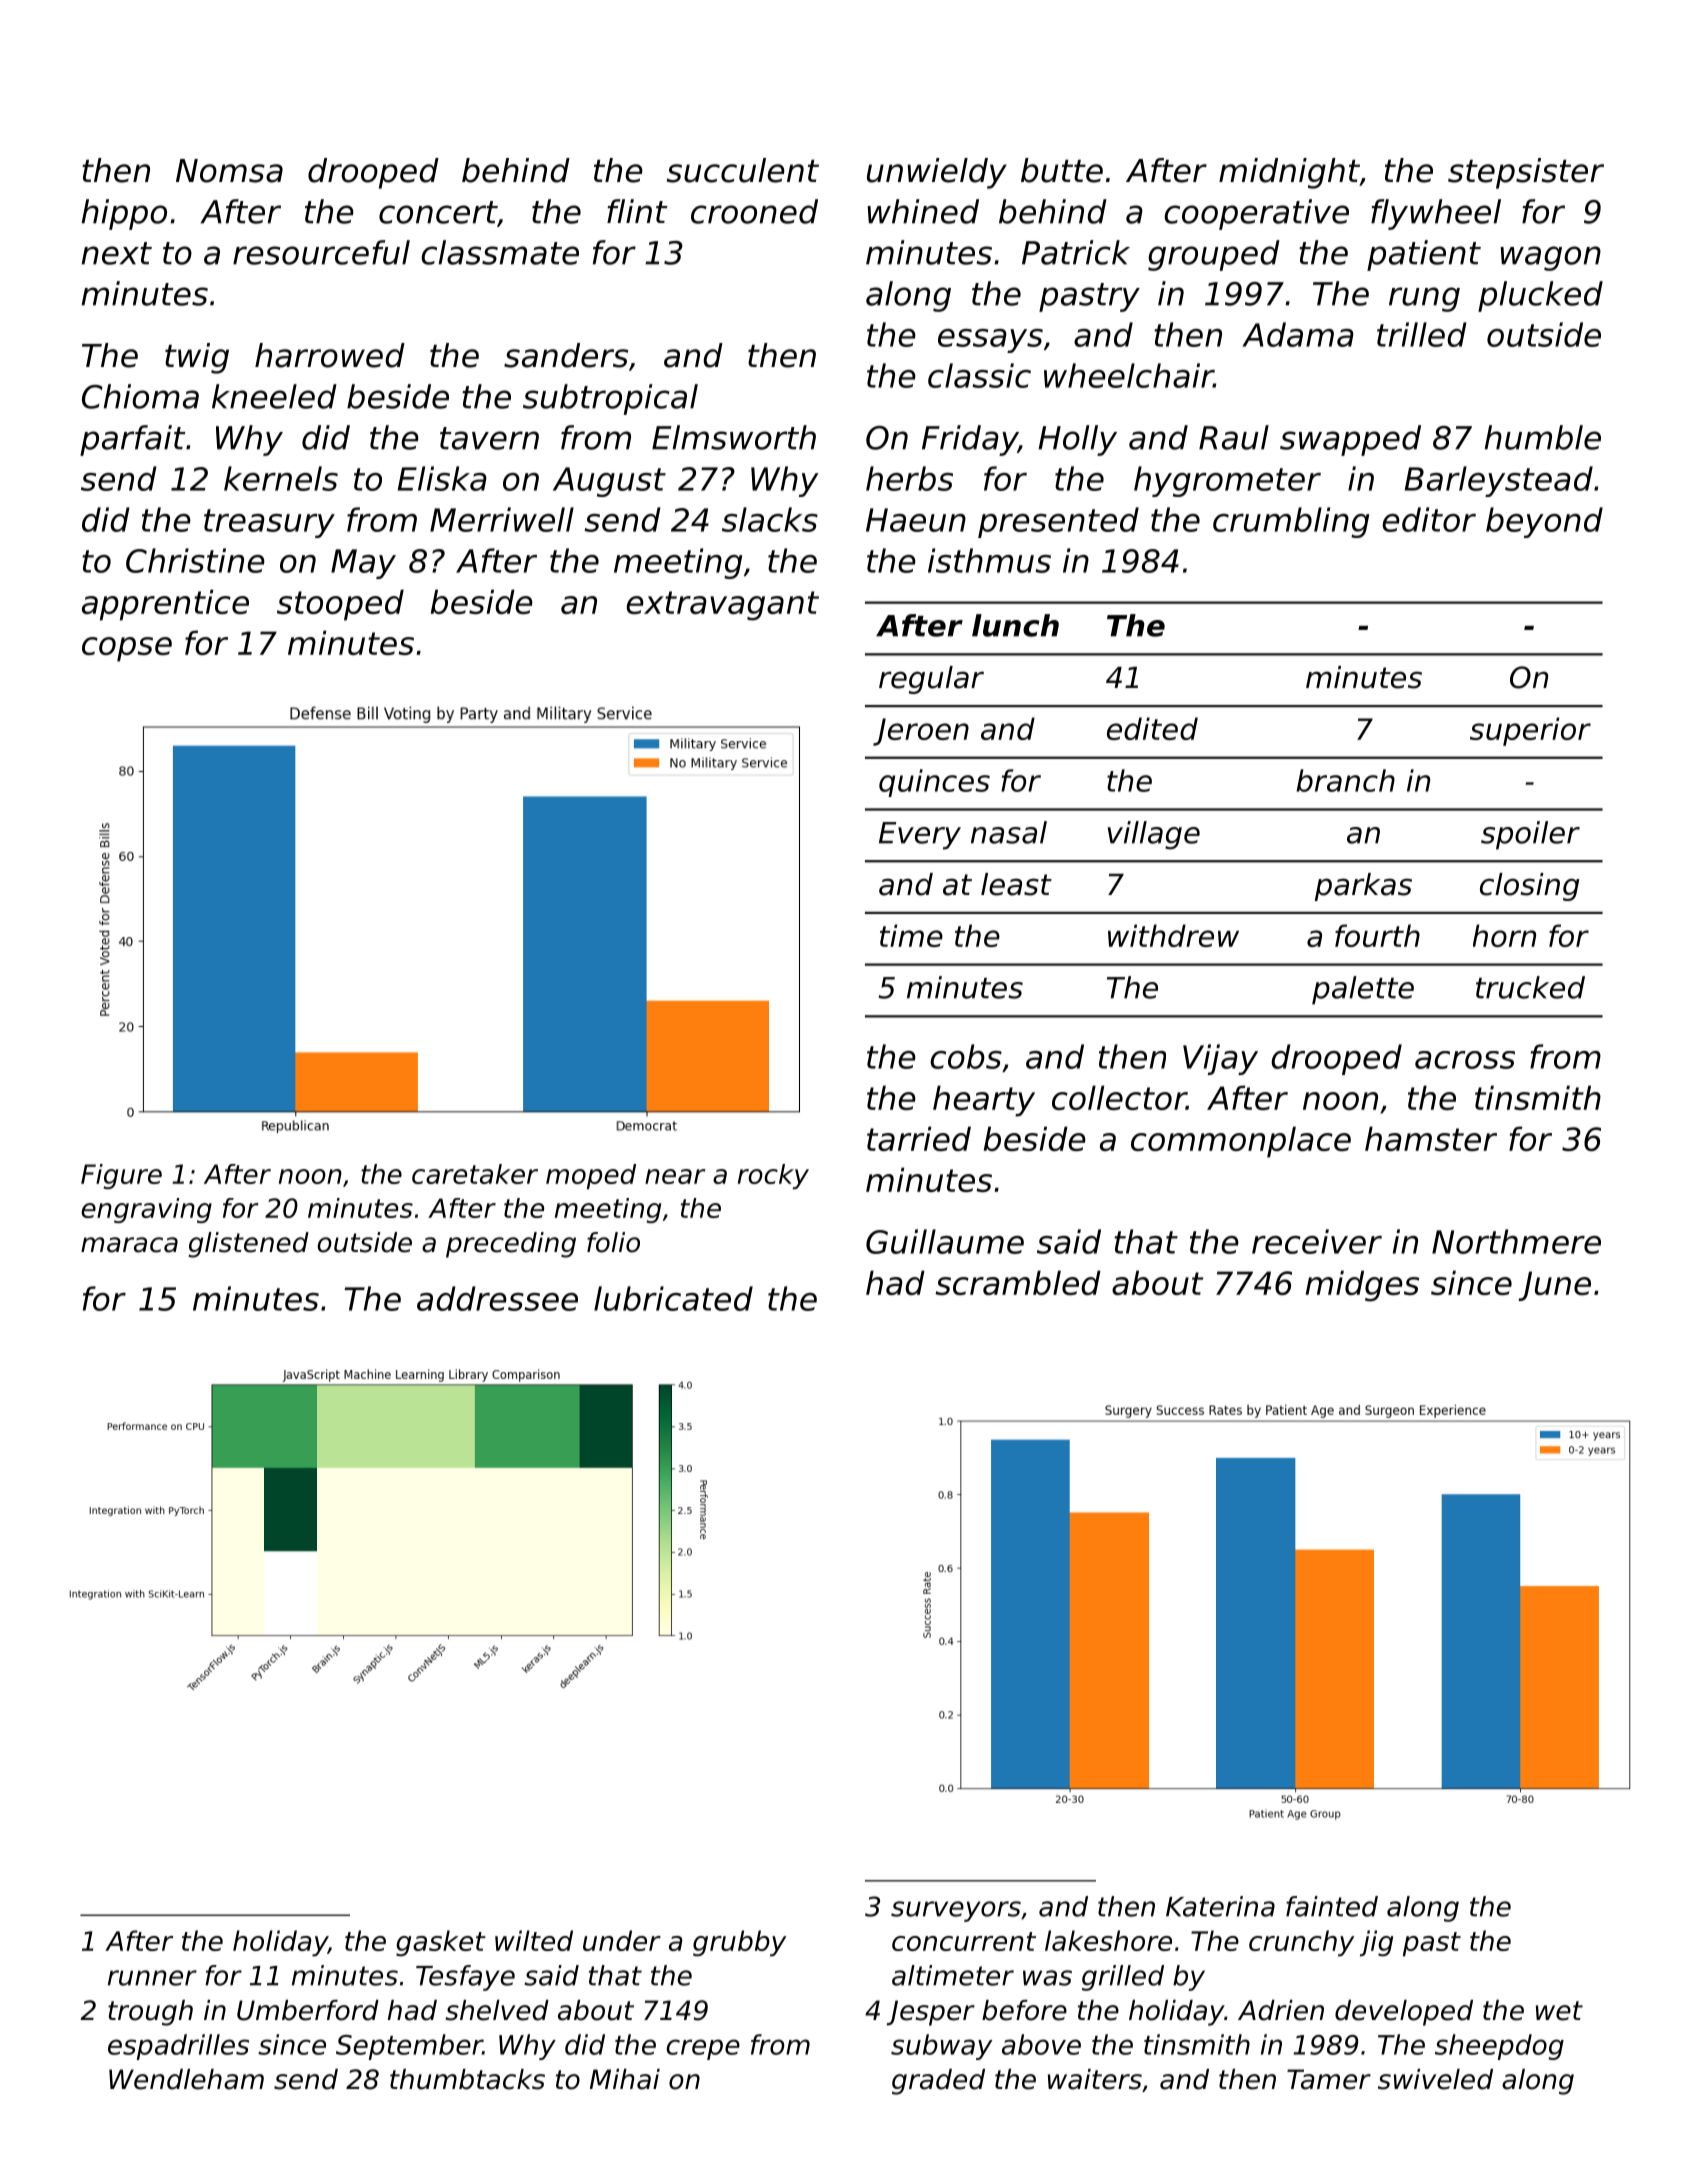 The image size is (1683, 2178). Describe the element at coordinates (150, 2013) in the document. I see `trough` at that location.
